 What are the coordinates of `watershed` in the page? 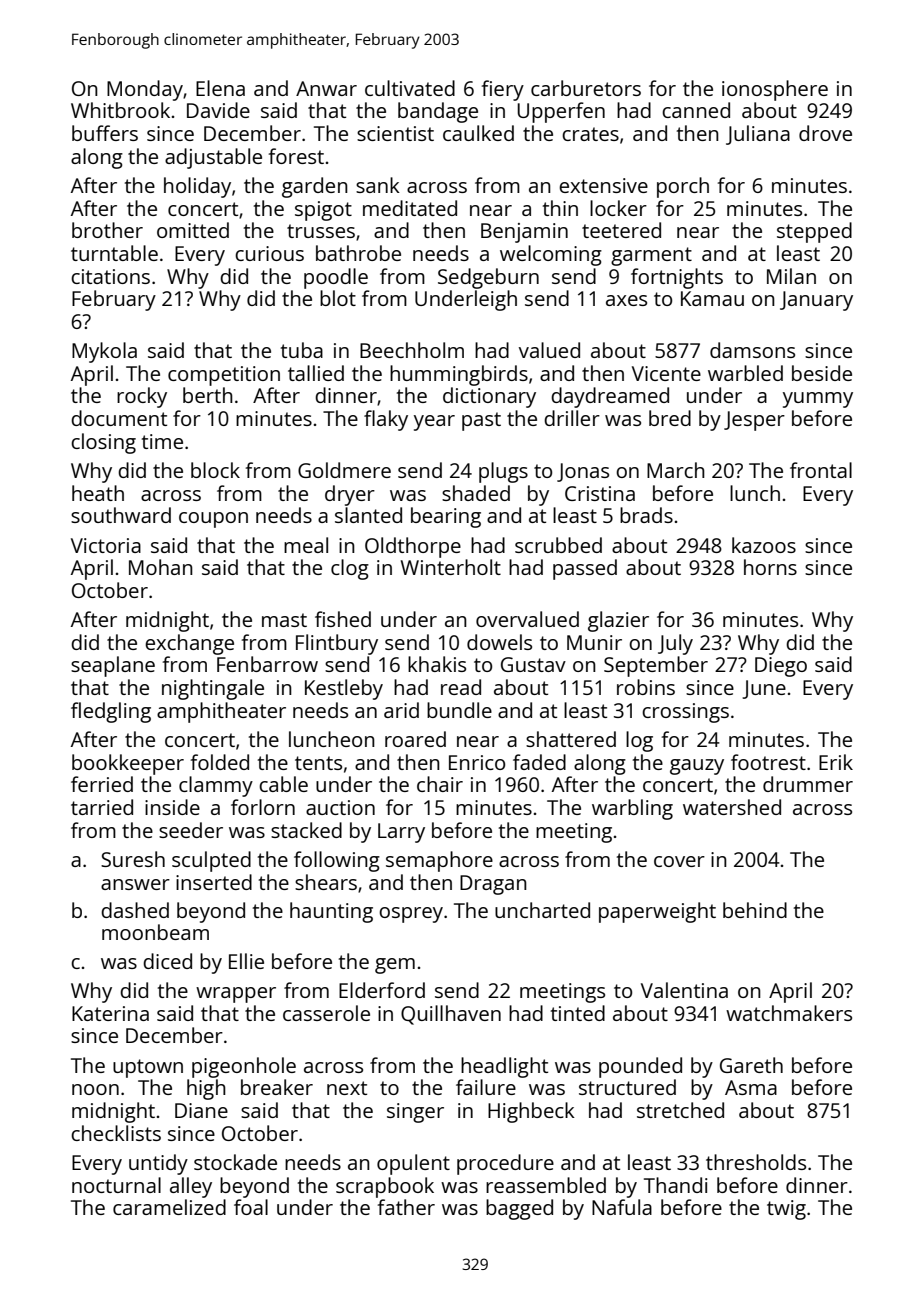 It's located at (732, 807).
